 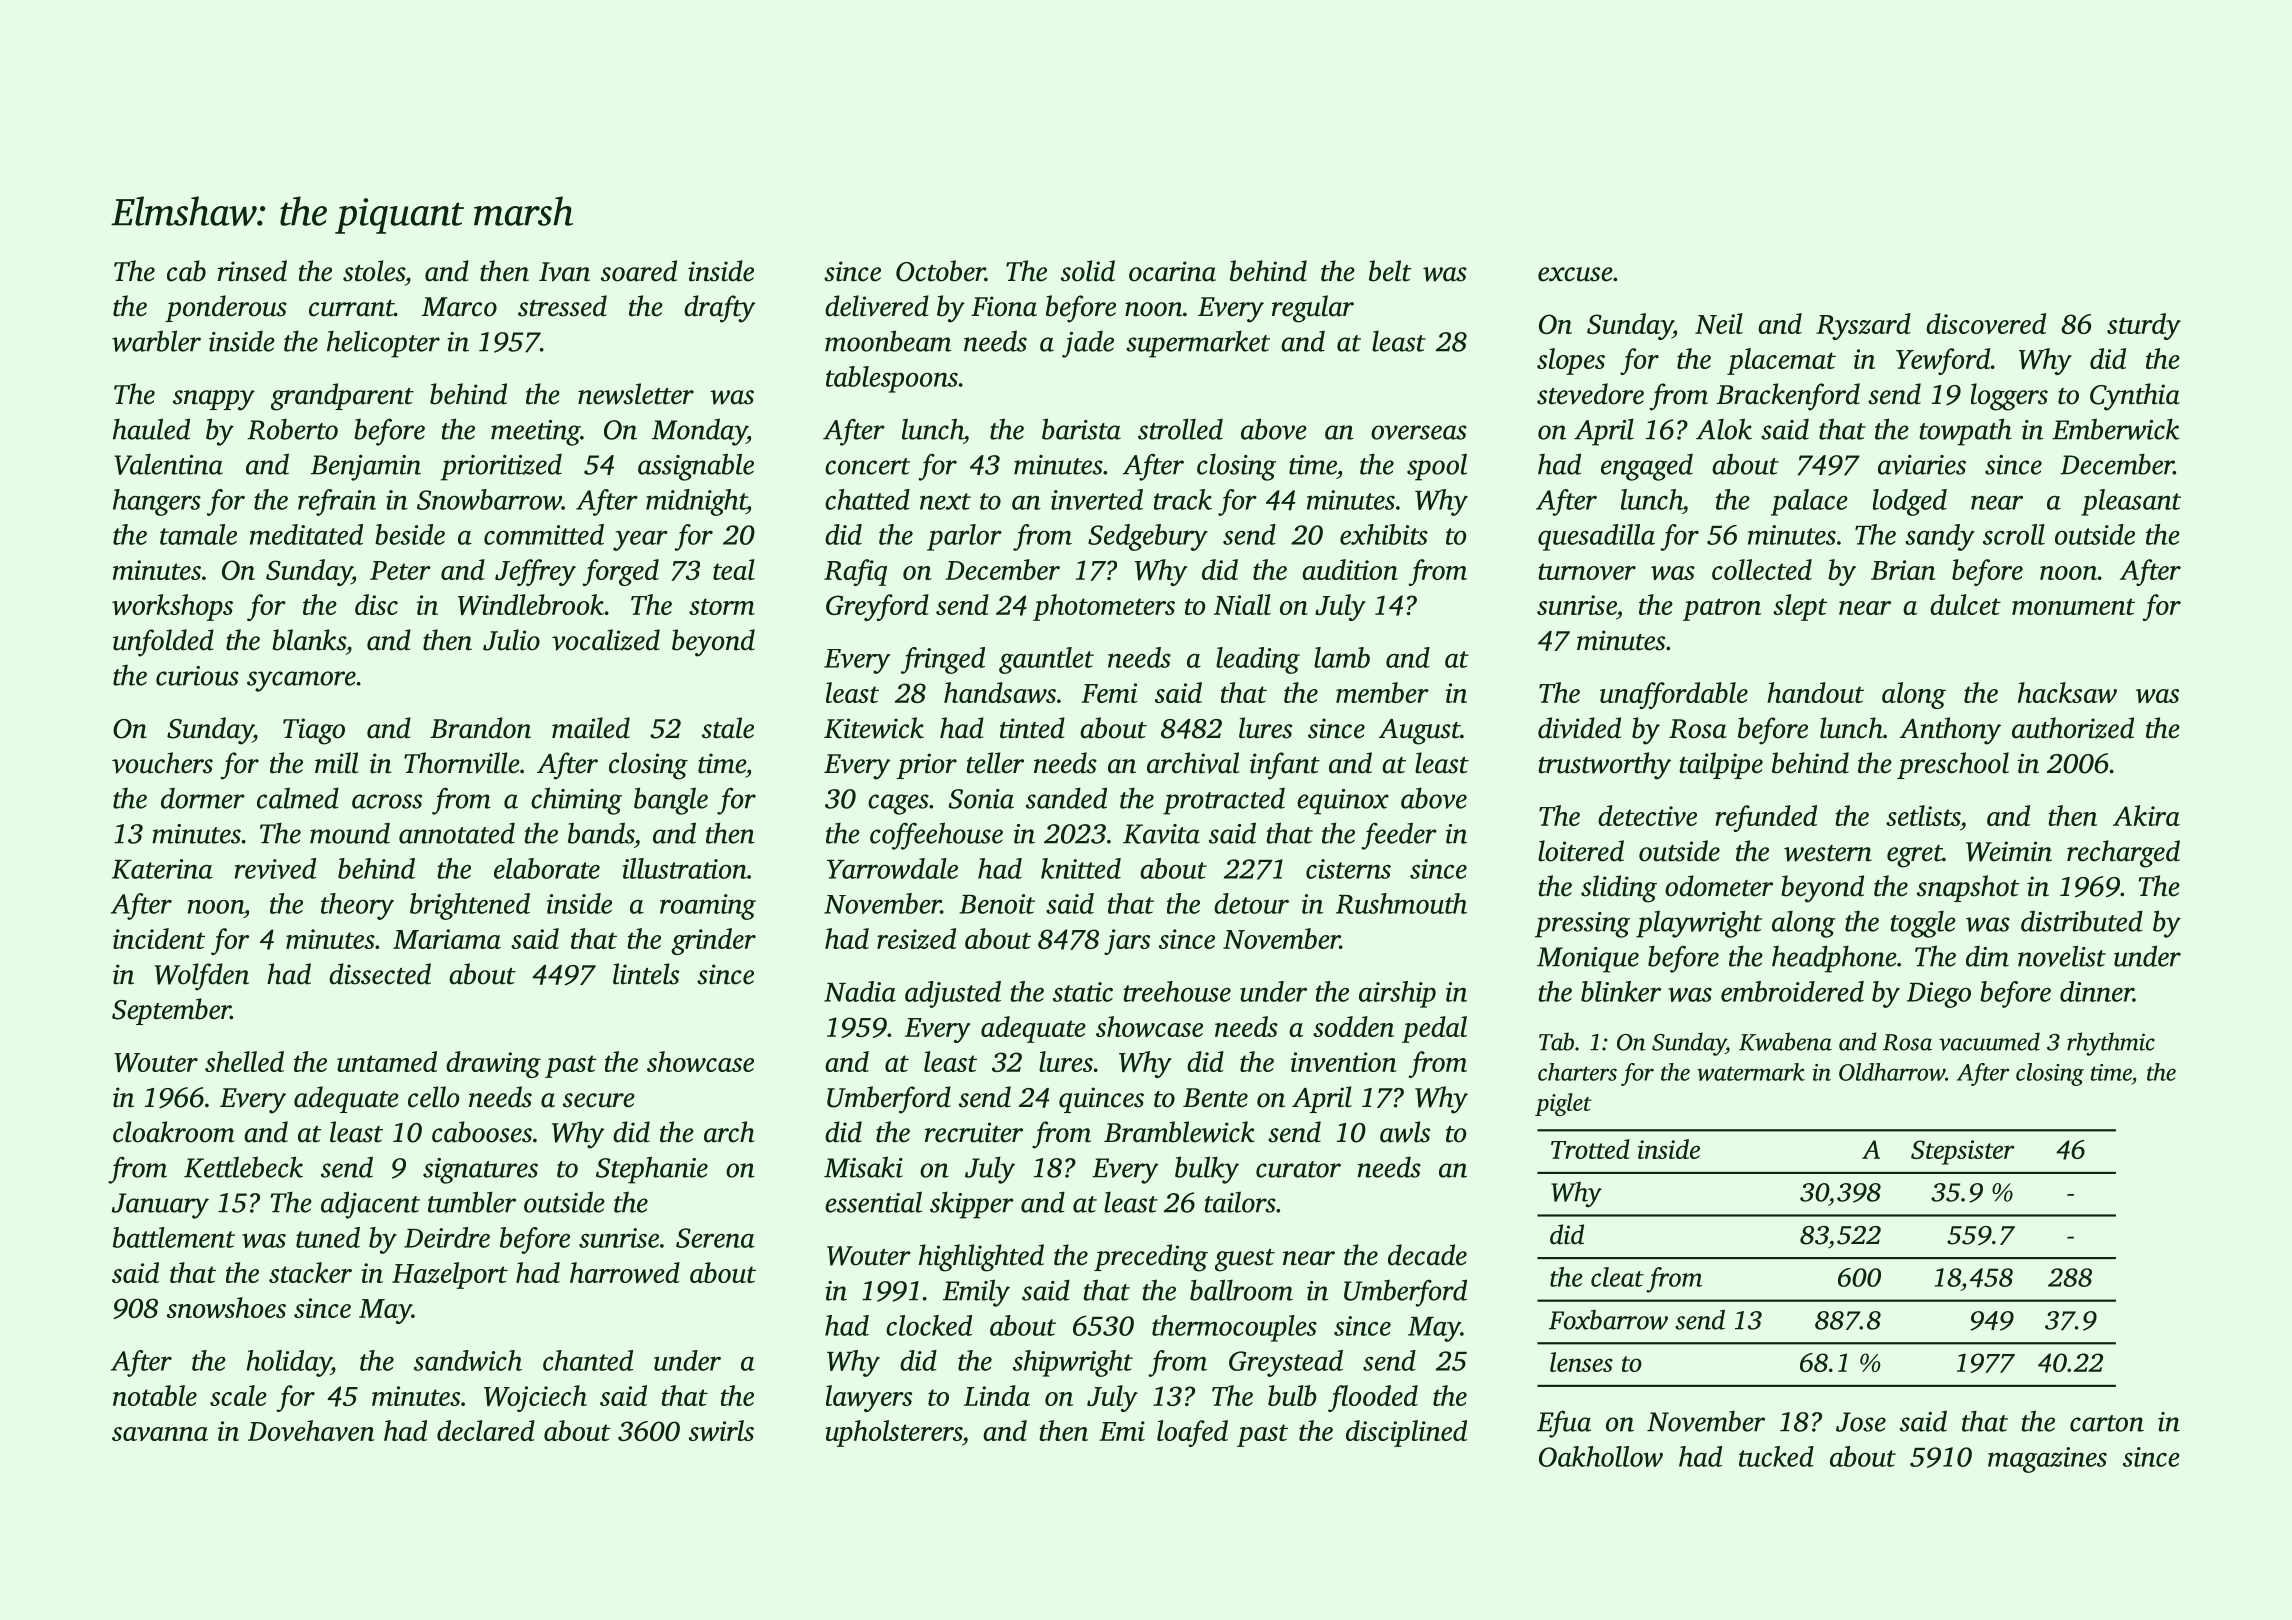 I want to click on sycamore, so click(x=301, y=681).
